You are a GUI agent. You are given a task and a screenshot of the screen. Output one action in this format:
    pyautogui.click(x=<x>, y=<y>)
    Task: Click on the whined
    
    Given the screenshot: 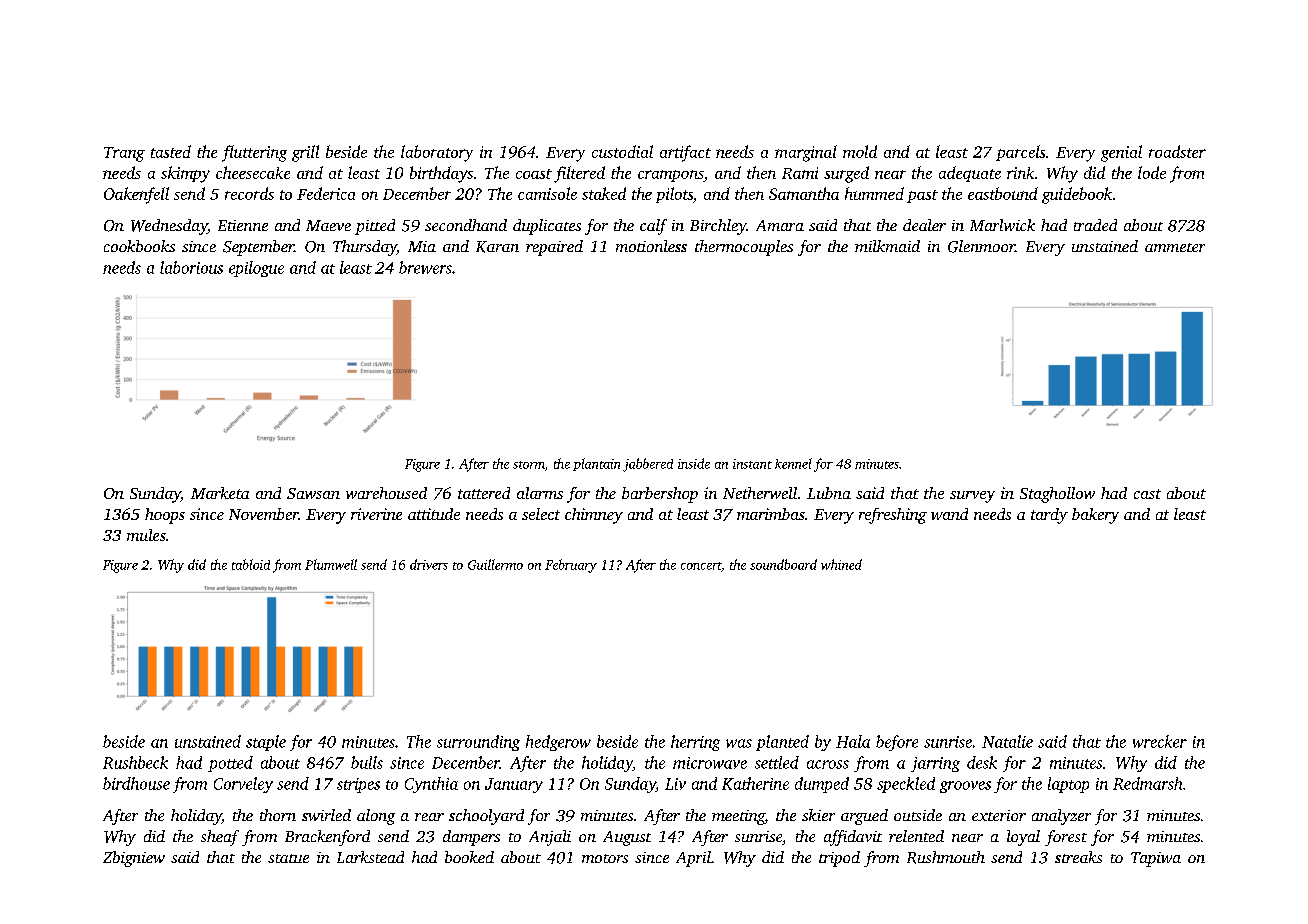 What is the action you would take?
    pyautogui.click(x=841, y=564)
